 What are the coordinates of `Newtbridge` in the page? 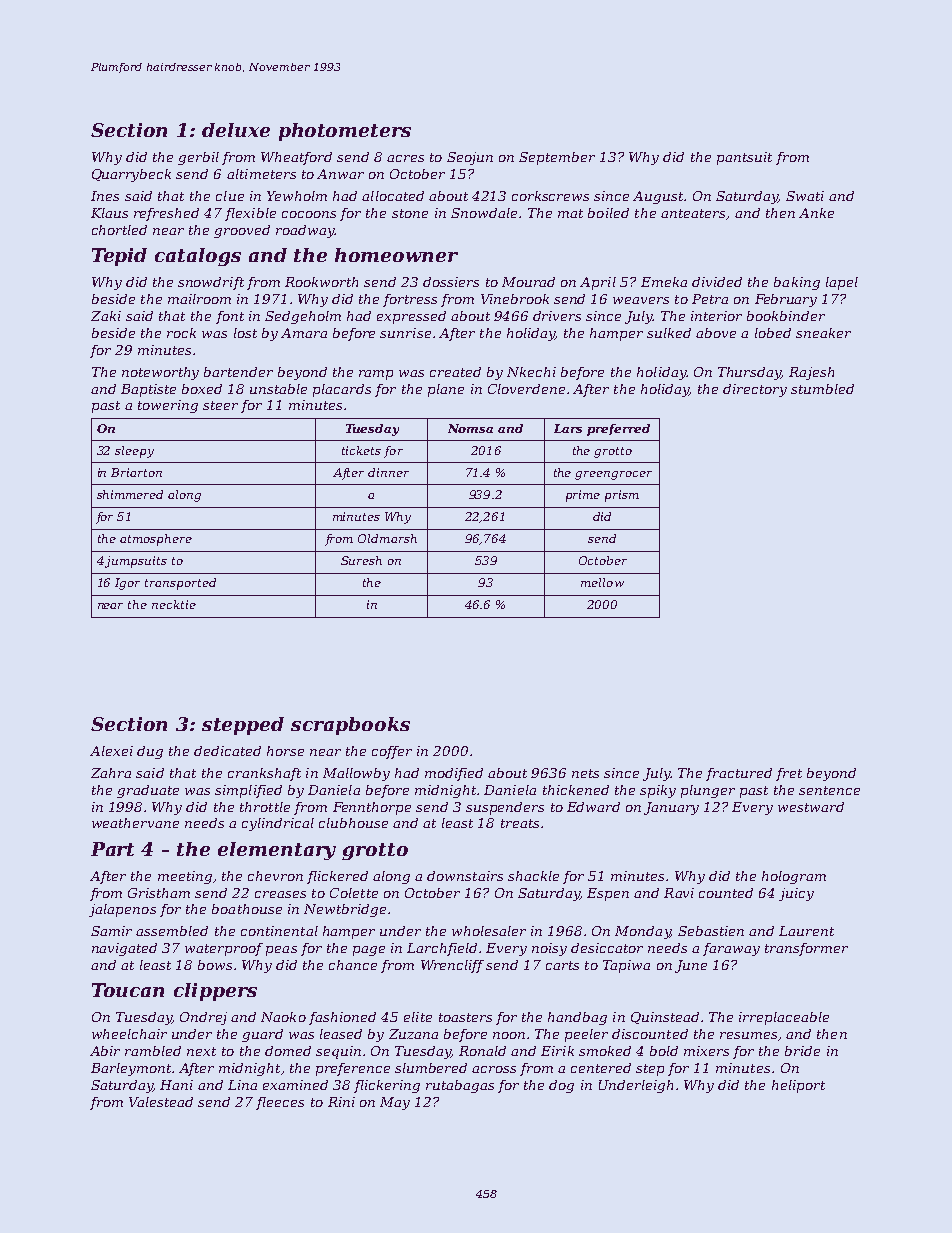 It's located at (345, 910).
